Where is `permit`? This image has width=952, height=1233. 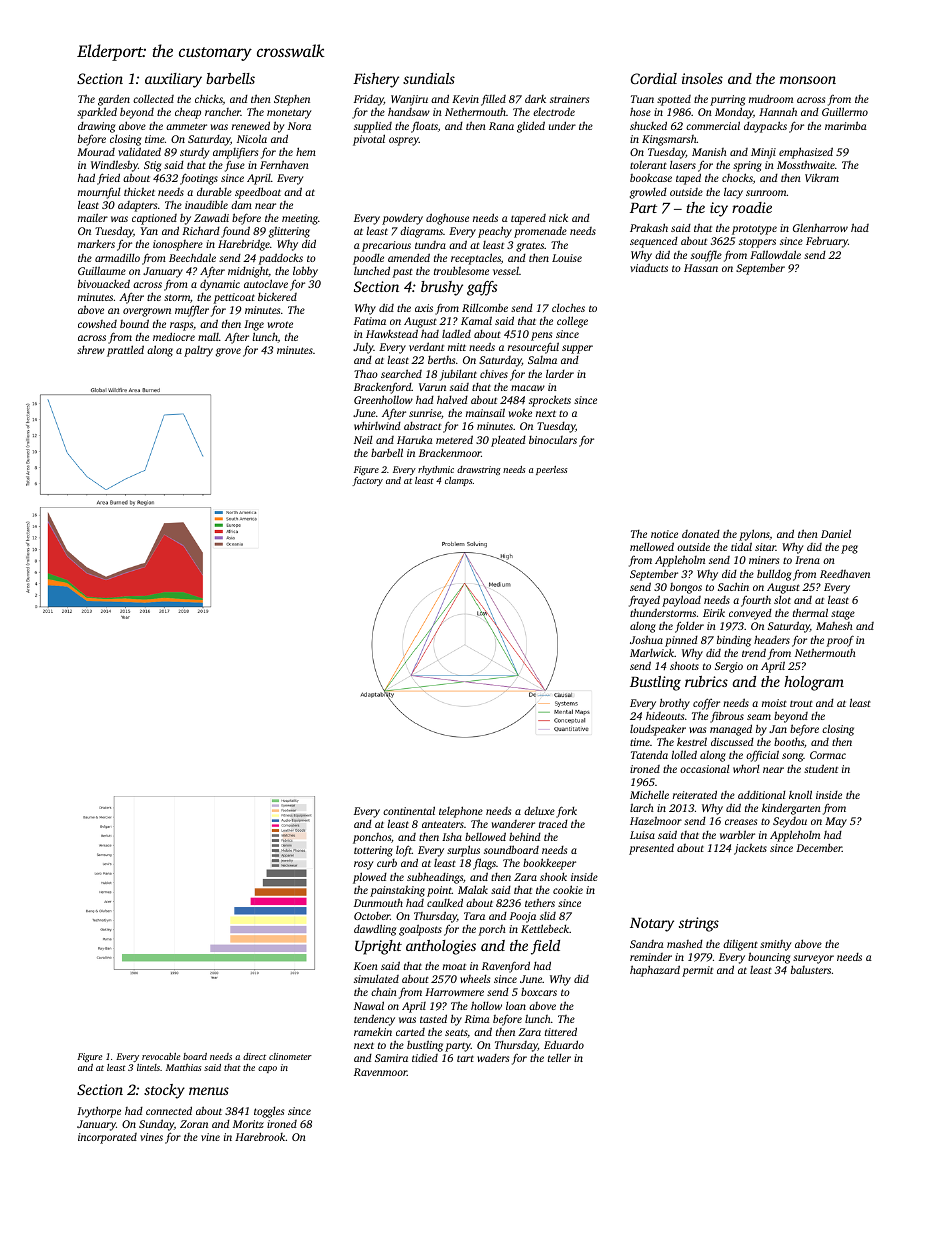 permit is located at coordinates (697, 971).
